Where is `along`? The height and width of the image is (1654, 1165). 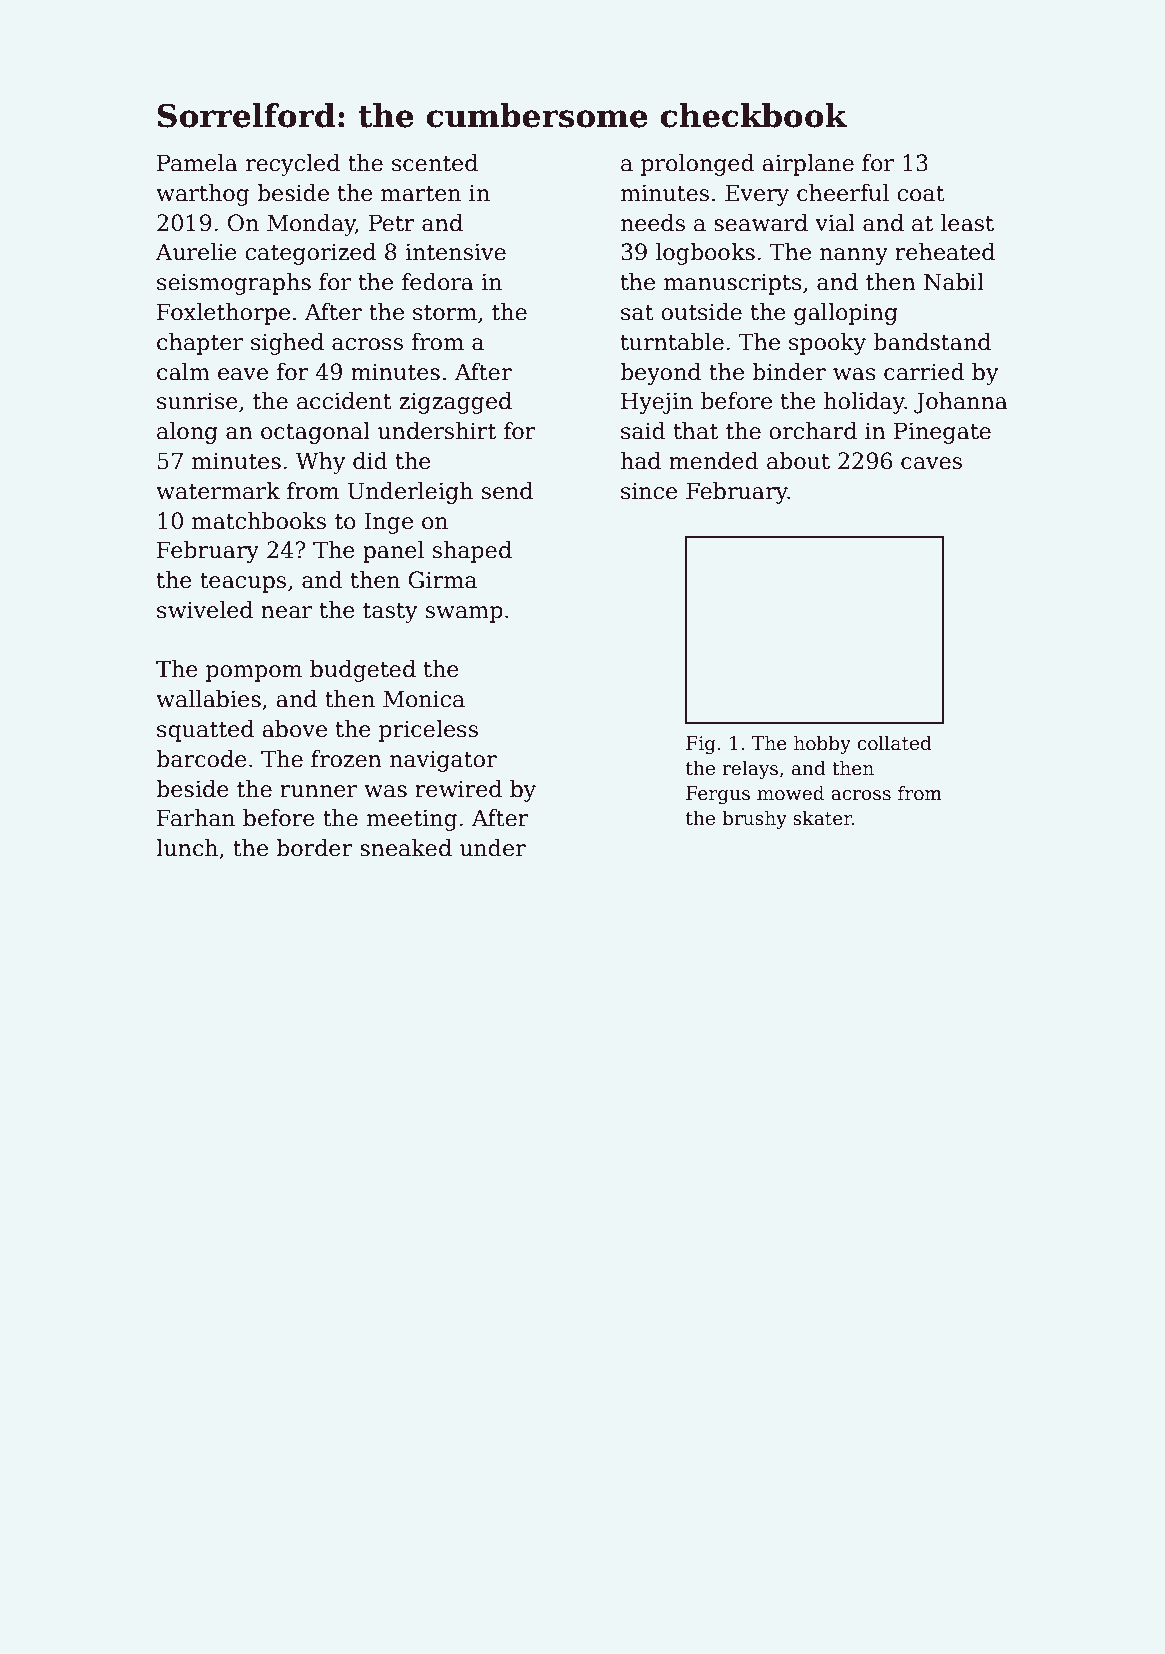 along is located at coordinates (187, 433).
